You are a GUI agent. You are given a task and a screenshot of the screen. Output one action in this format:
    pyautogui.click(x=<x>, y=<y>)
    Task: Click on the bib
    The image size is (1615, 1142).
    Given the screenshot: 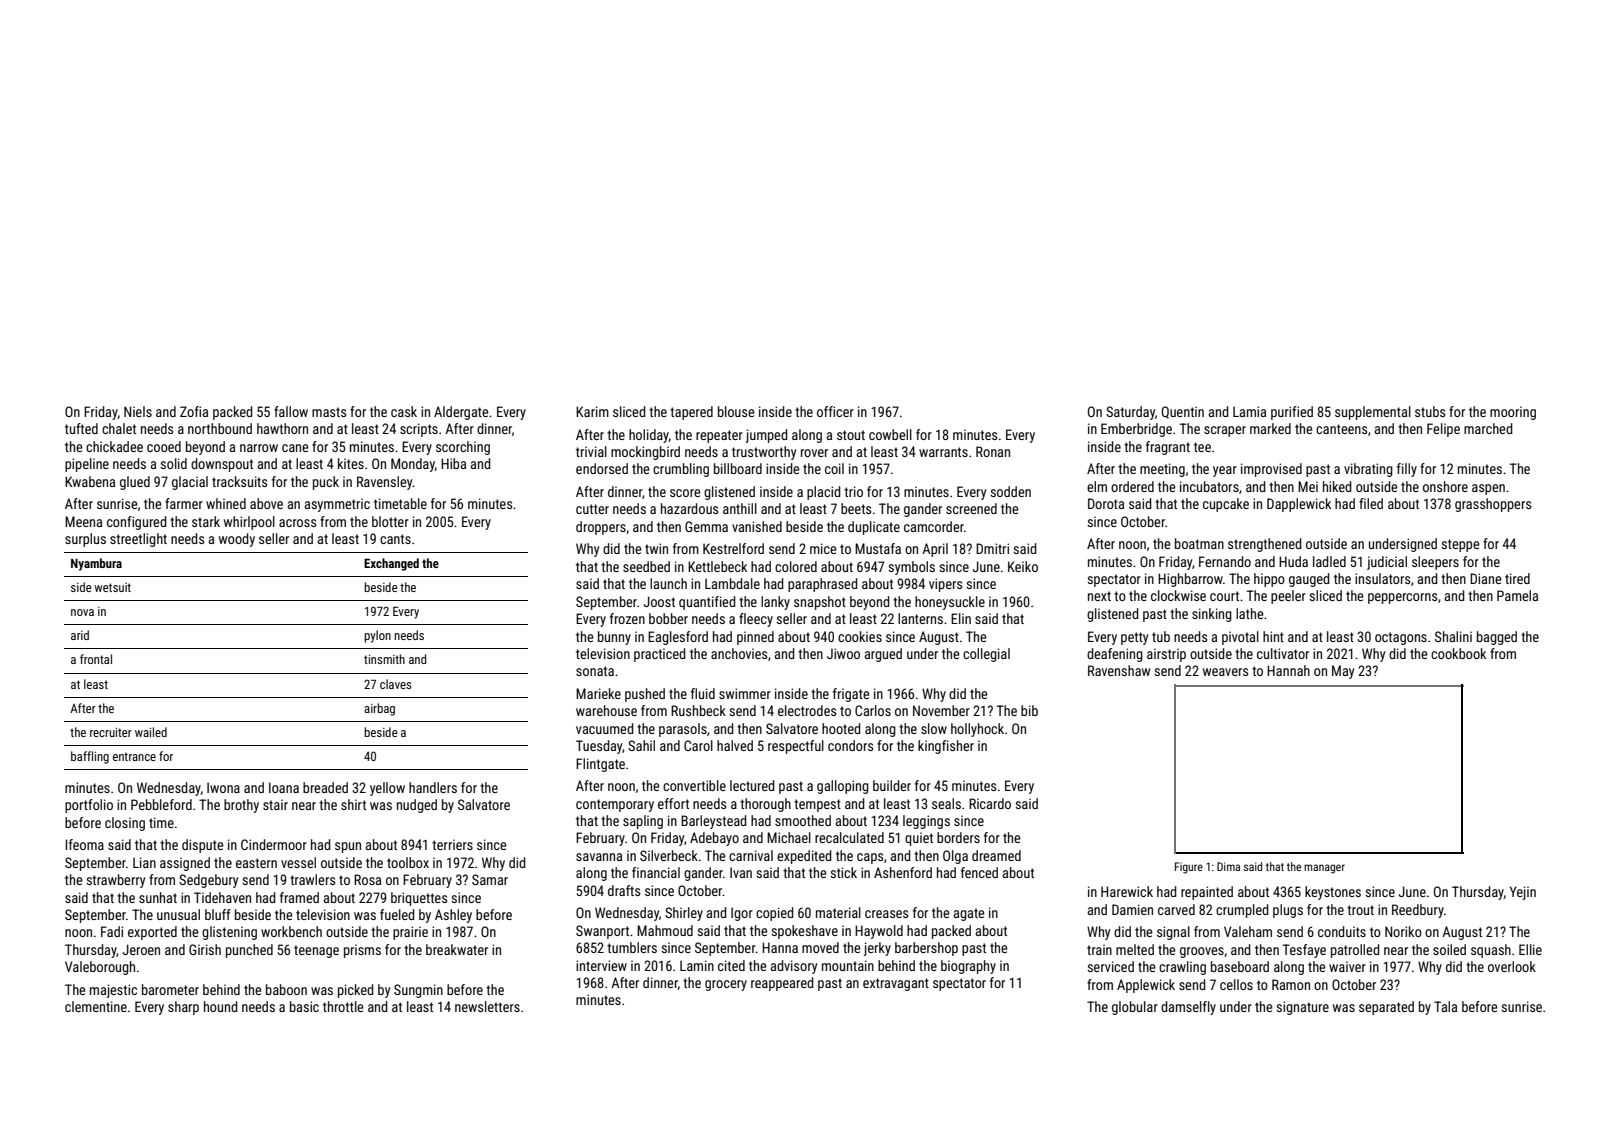 What is the action you would take?
    pyautogui.click(x=1029, y=710)
